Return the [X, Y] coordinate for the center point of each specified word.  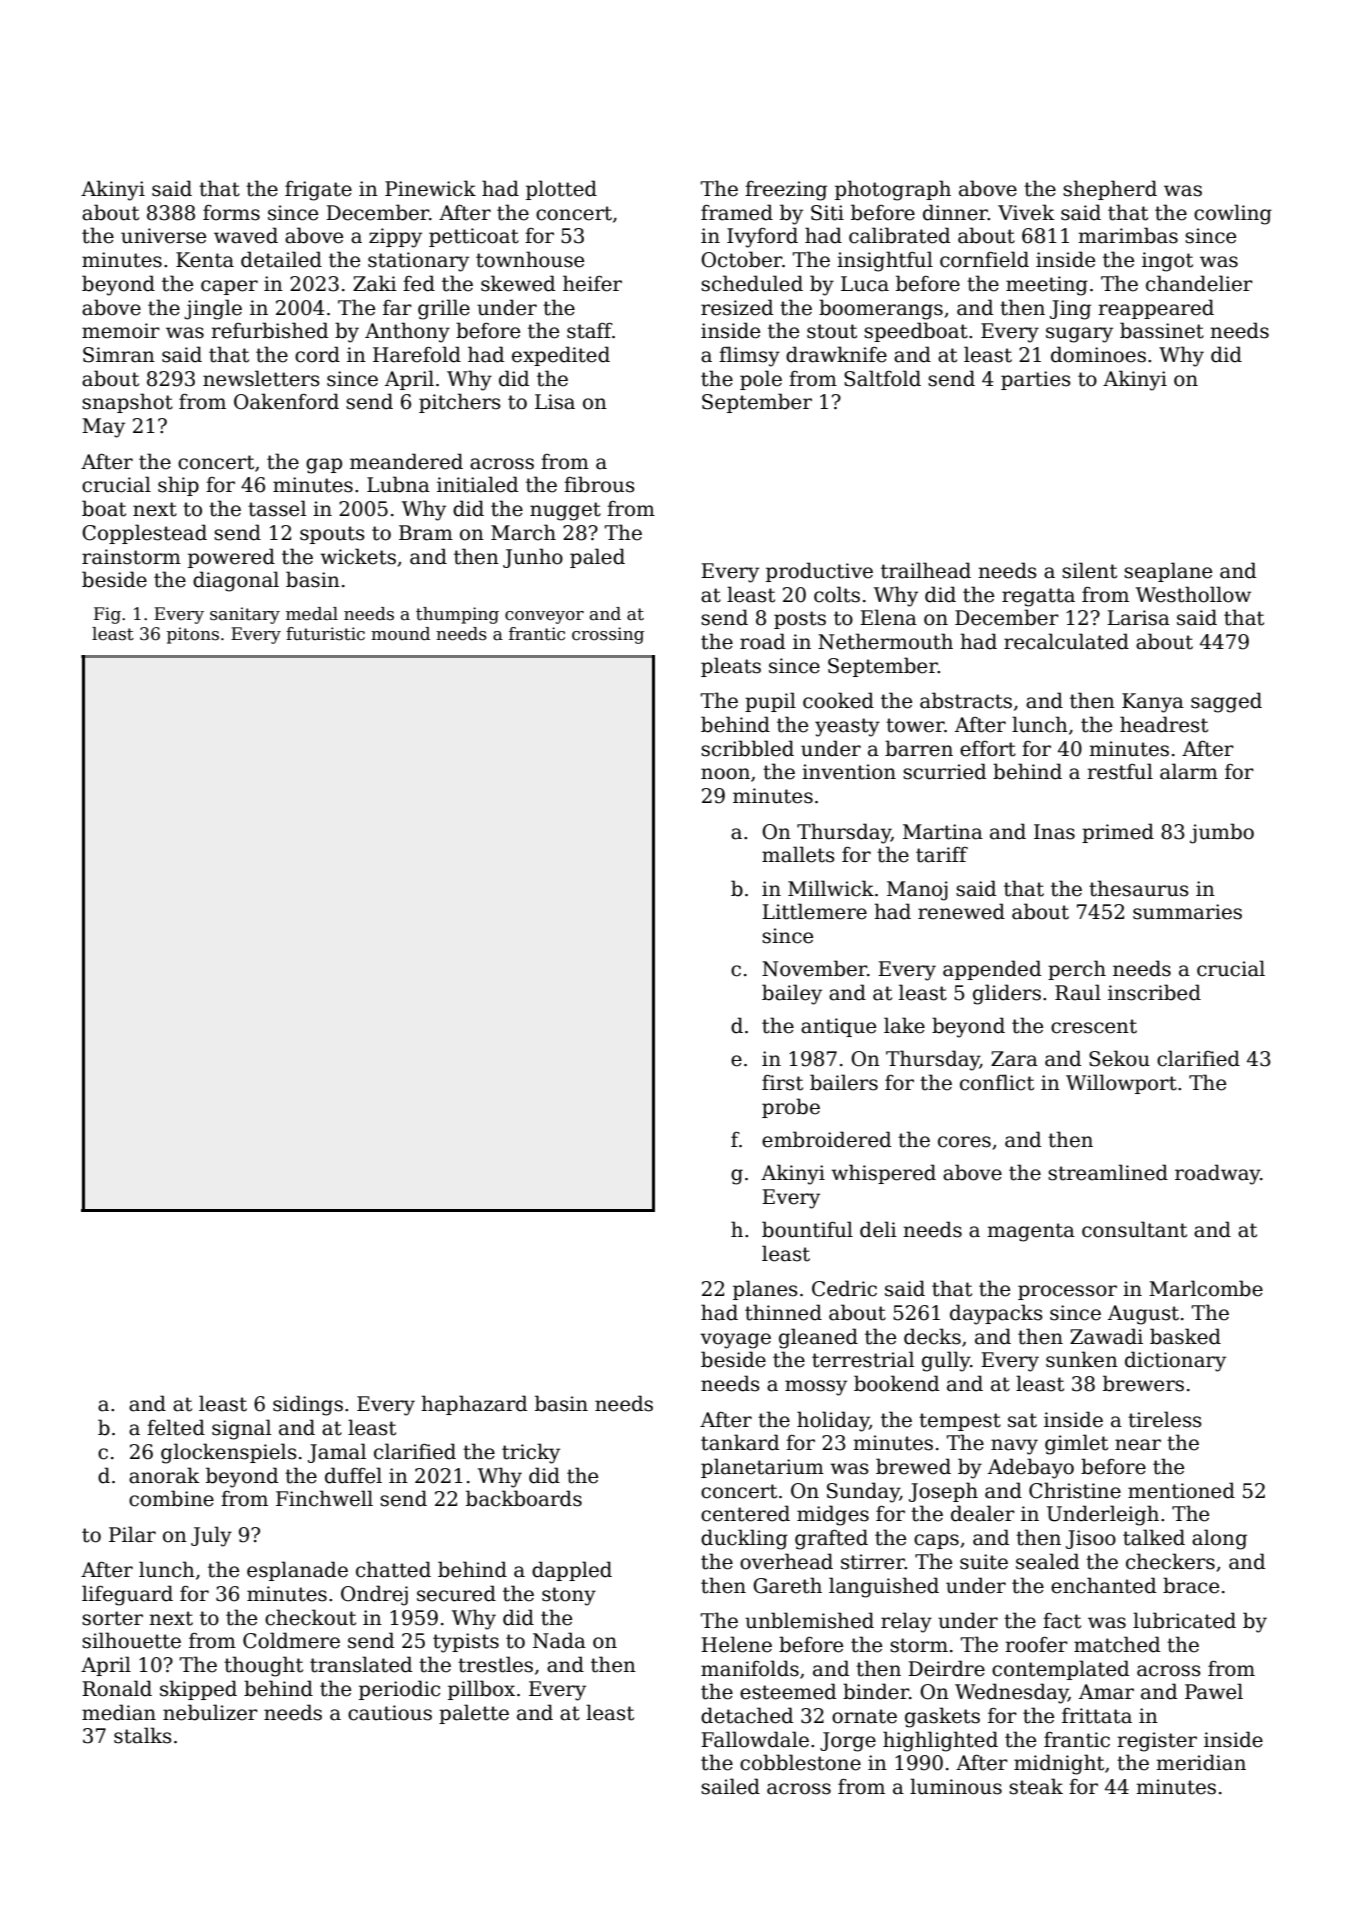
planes [765, 1290]
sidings [308, 1405]
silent [1089, 570]
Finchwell [324, 1498]
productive [819, 572]
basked [1185, 1336]
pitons [193, 635]
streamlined [1108, 1172]
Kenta [205, 260]
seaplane [1168, 572]
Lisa [555, 402]
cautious [390, 1713]
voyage [735, 1341]
